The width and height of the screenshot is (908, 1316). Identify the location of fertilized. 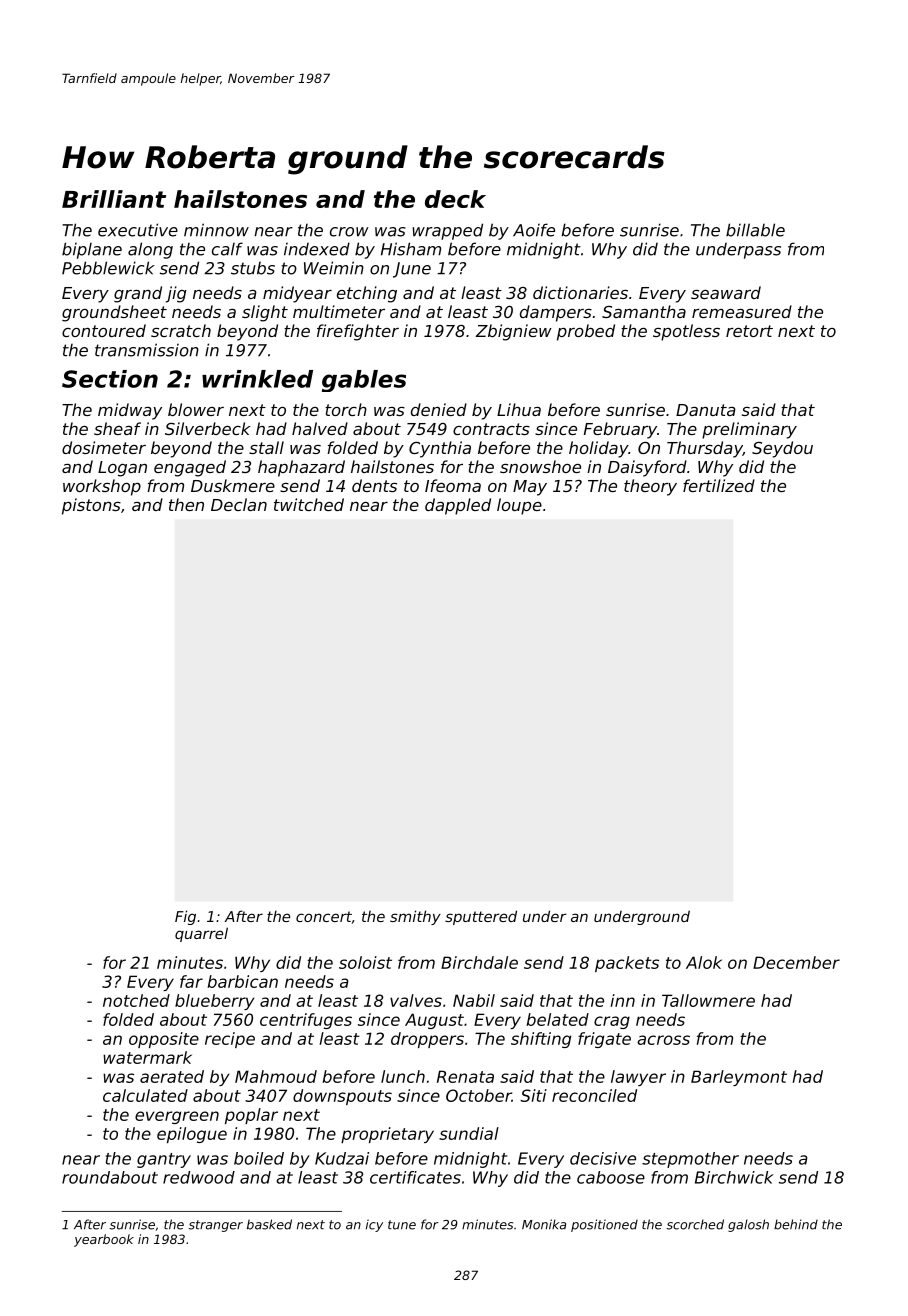
(719, 485).
